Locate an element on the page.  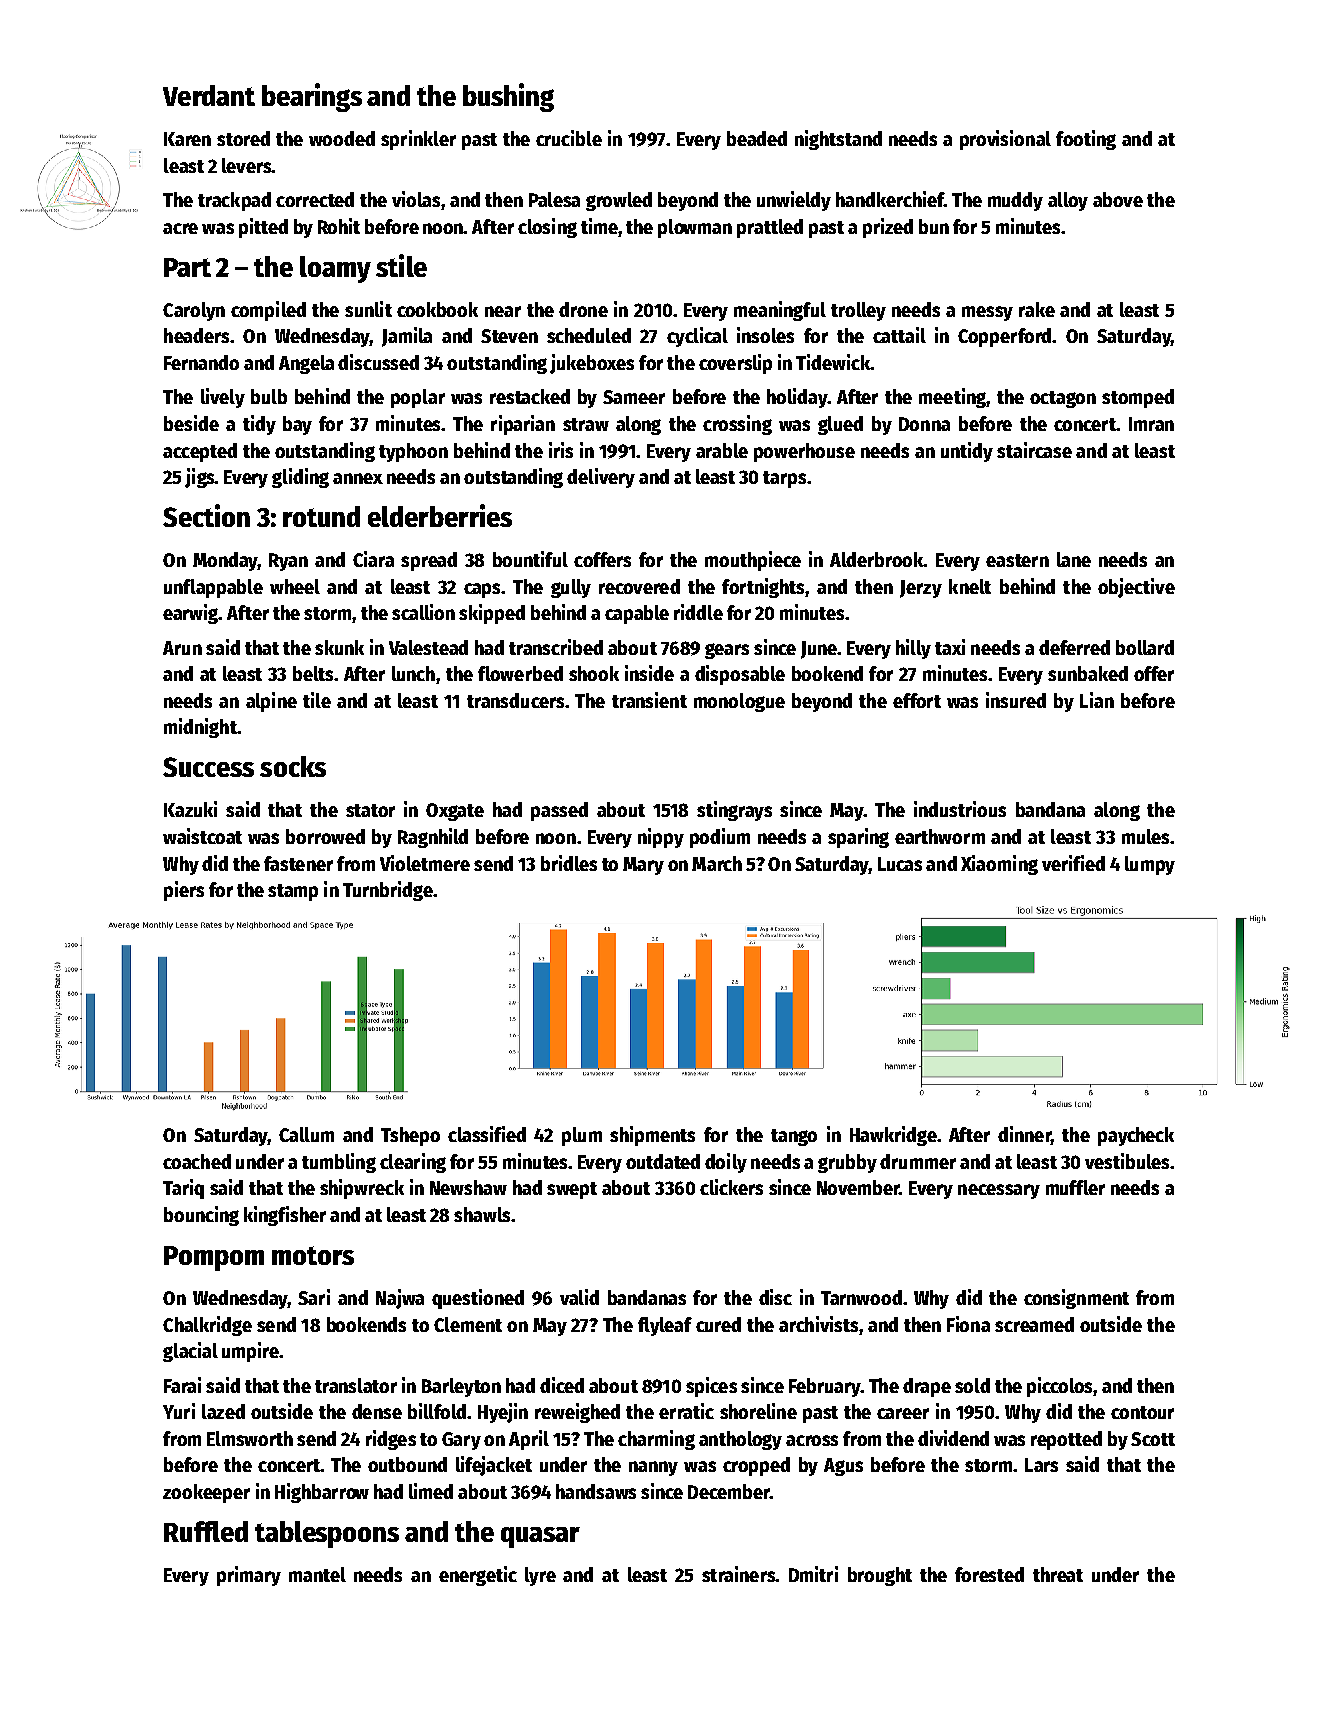
Turnbridge is located at coordinates (388, 891).
